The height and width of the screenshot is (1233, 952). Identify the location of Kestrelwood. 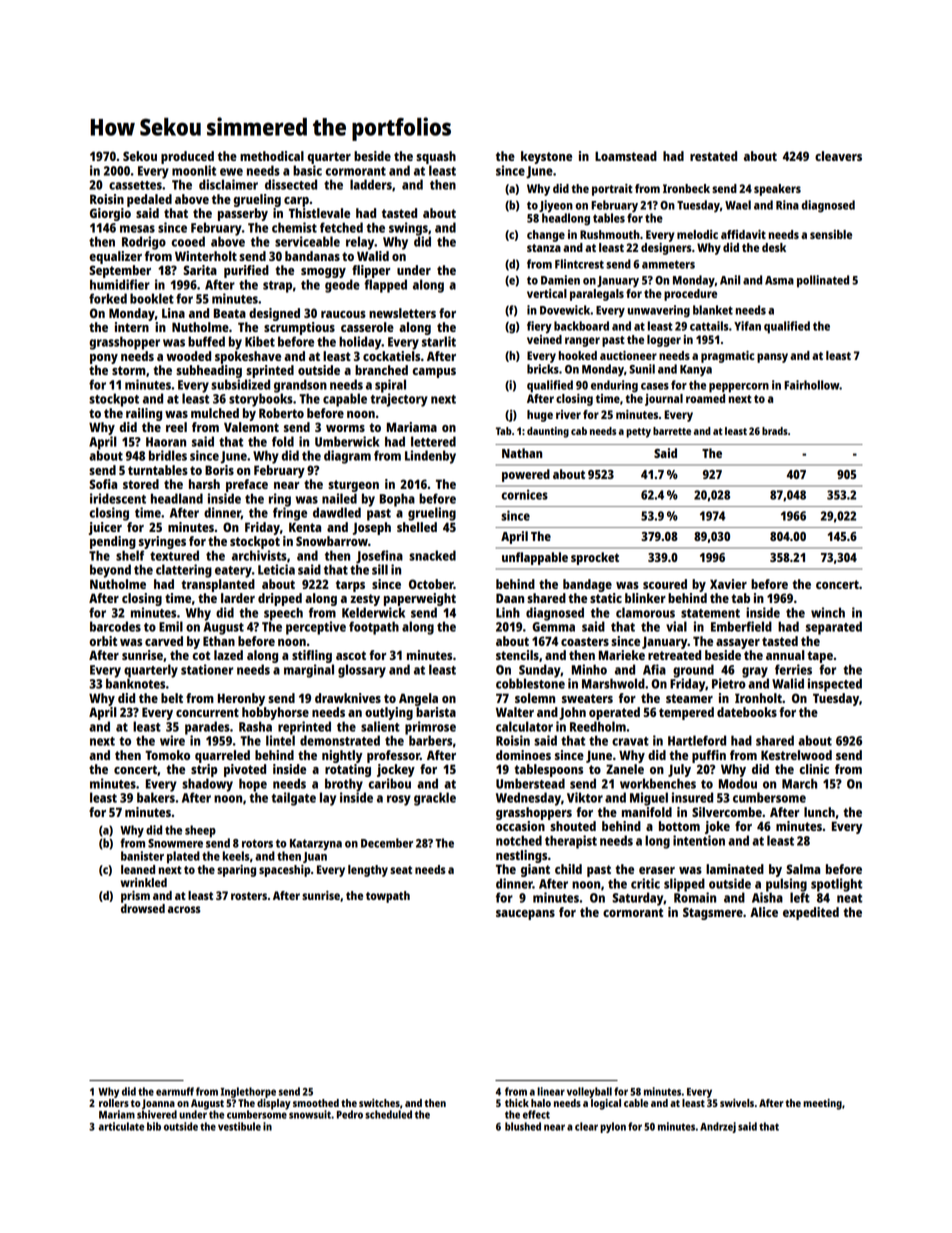
(796, 755).
